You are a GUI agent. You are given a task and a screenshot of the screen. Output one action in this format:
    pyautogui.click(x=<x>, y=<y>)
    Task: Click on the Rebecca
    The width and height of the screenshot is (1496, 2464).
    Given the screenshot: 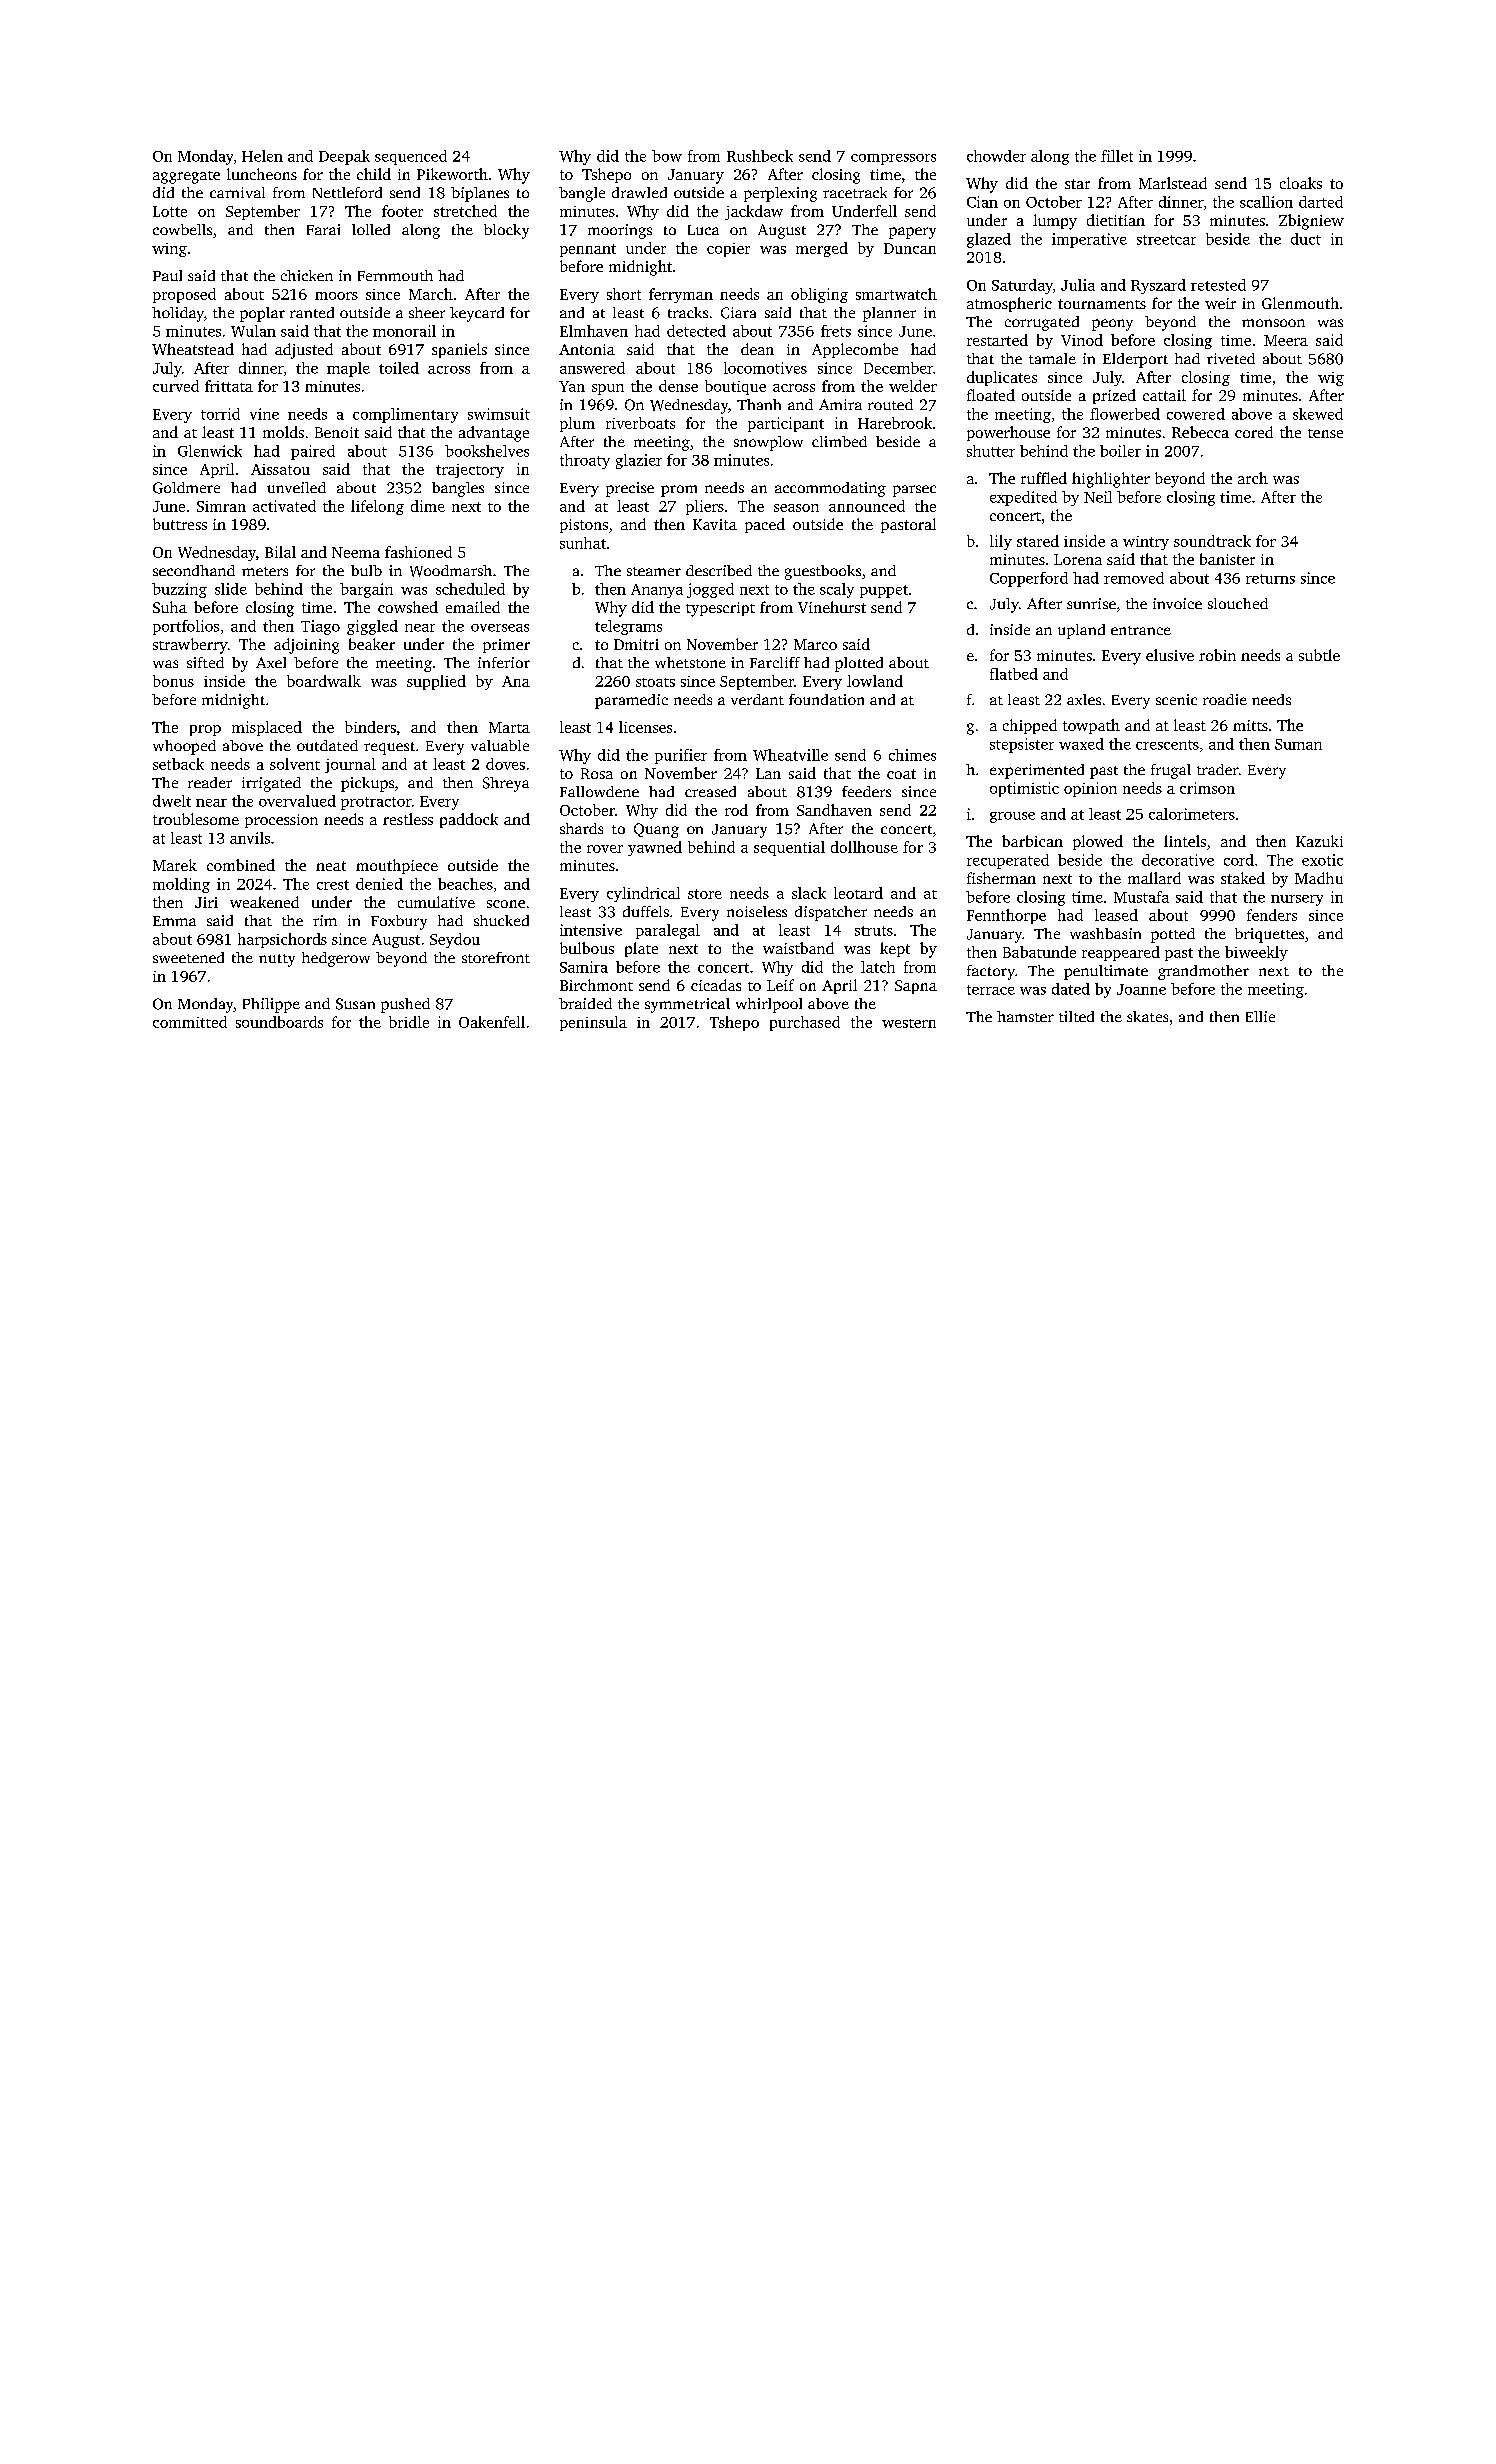 What is the action you would take?
    pyautogui.click(x=1200, y=432)
